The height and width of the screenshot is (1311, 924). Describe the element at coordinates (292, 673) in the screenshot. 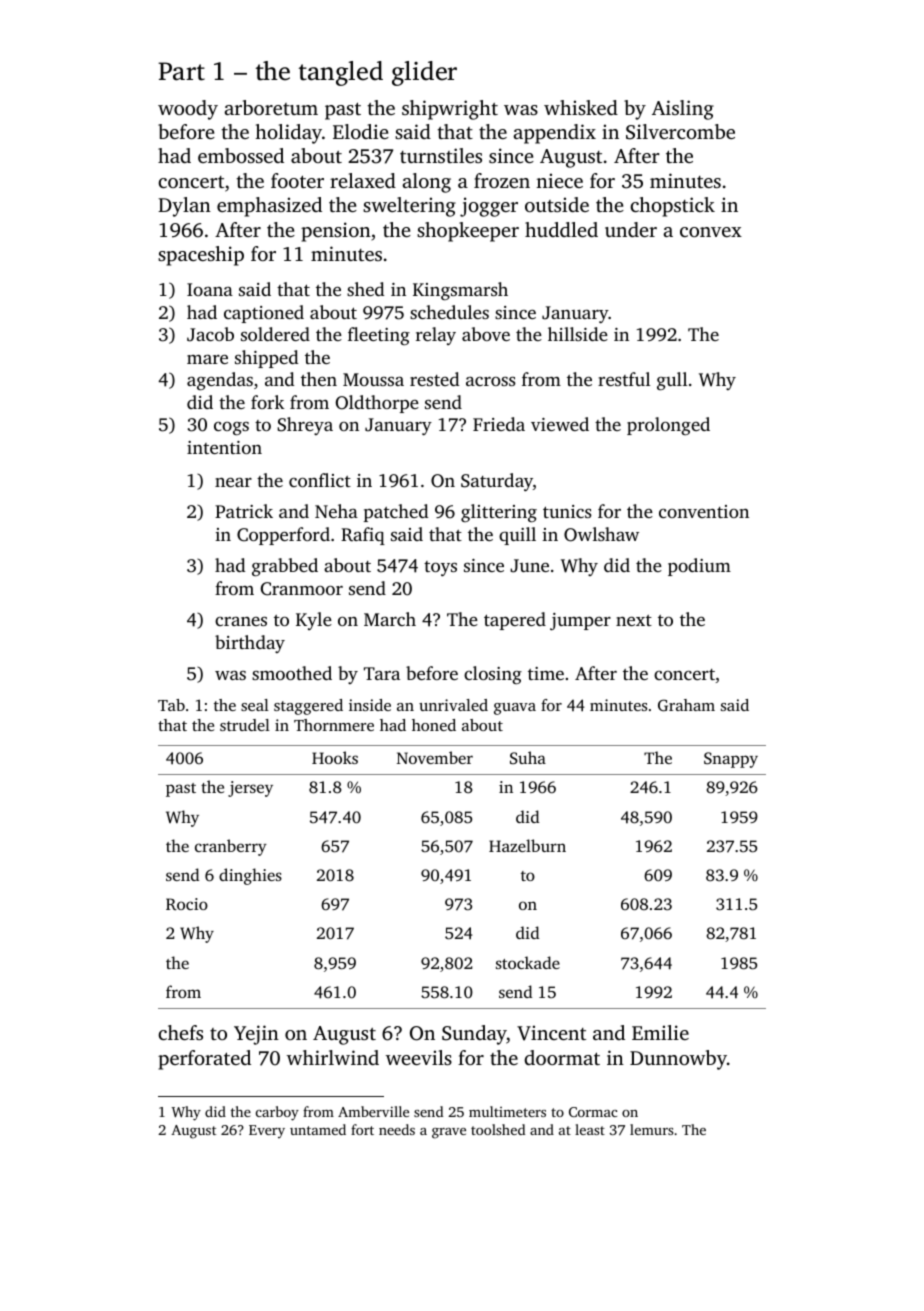

I see `smoothed` at that location.
